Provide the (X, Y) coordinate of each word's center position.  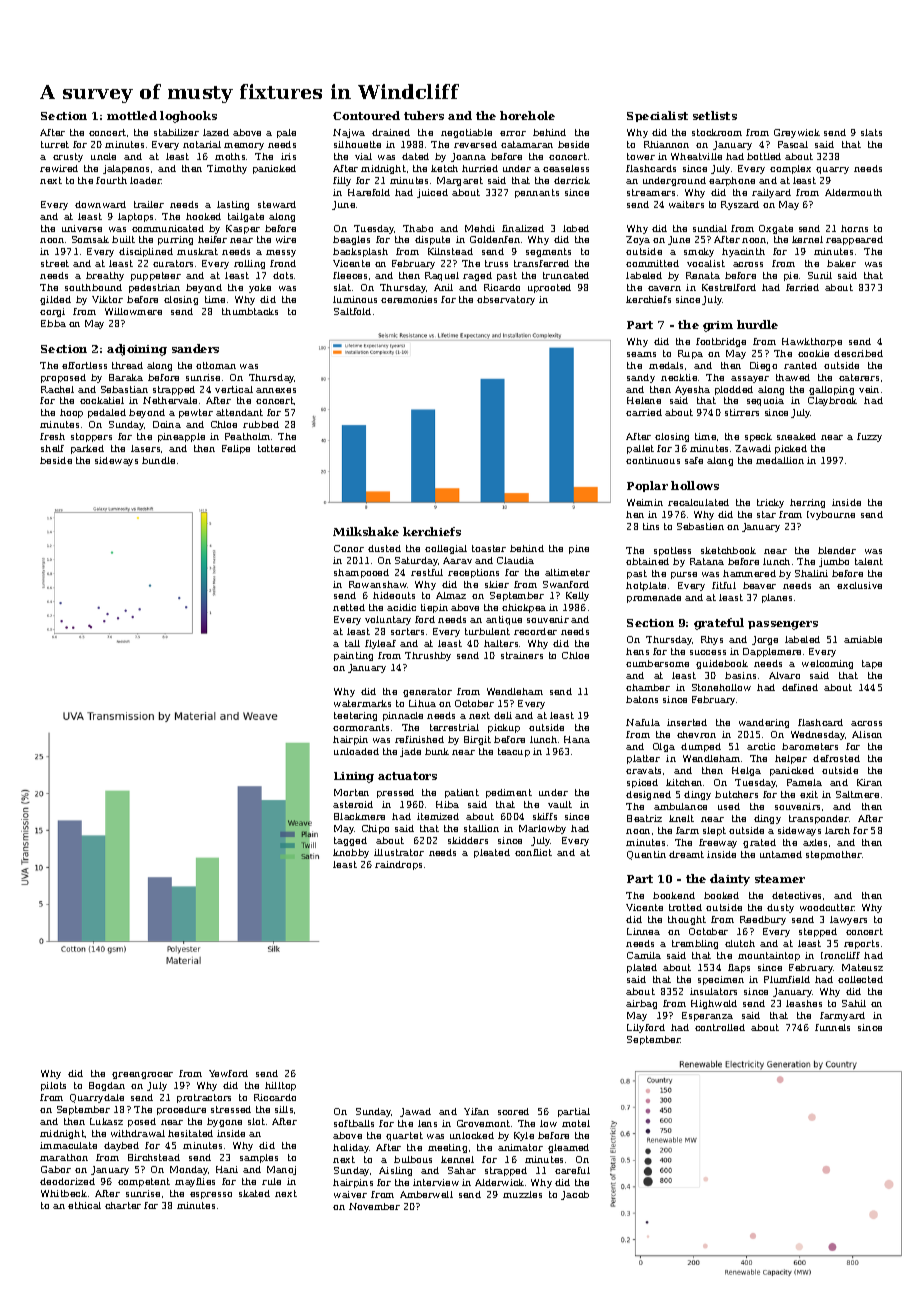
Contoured (366, 115)
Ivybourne (831, 515)
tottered (277, 448)
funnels (832, 1027)
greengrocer (142, 1075)
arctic (761, 746)
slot (256, 1121)
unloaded (356, 751)
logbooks (188, 117)
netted (349, 607)
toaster (489, 548)
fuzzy (869, 437)
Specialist (657, 116)
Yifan (476, 1111)
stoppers (91, 437)
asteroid (353, 804)
